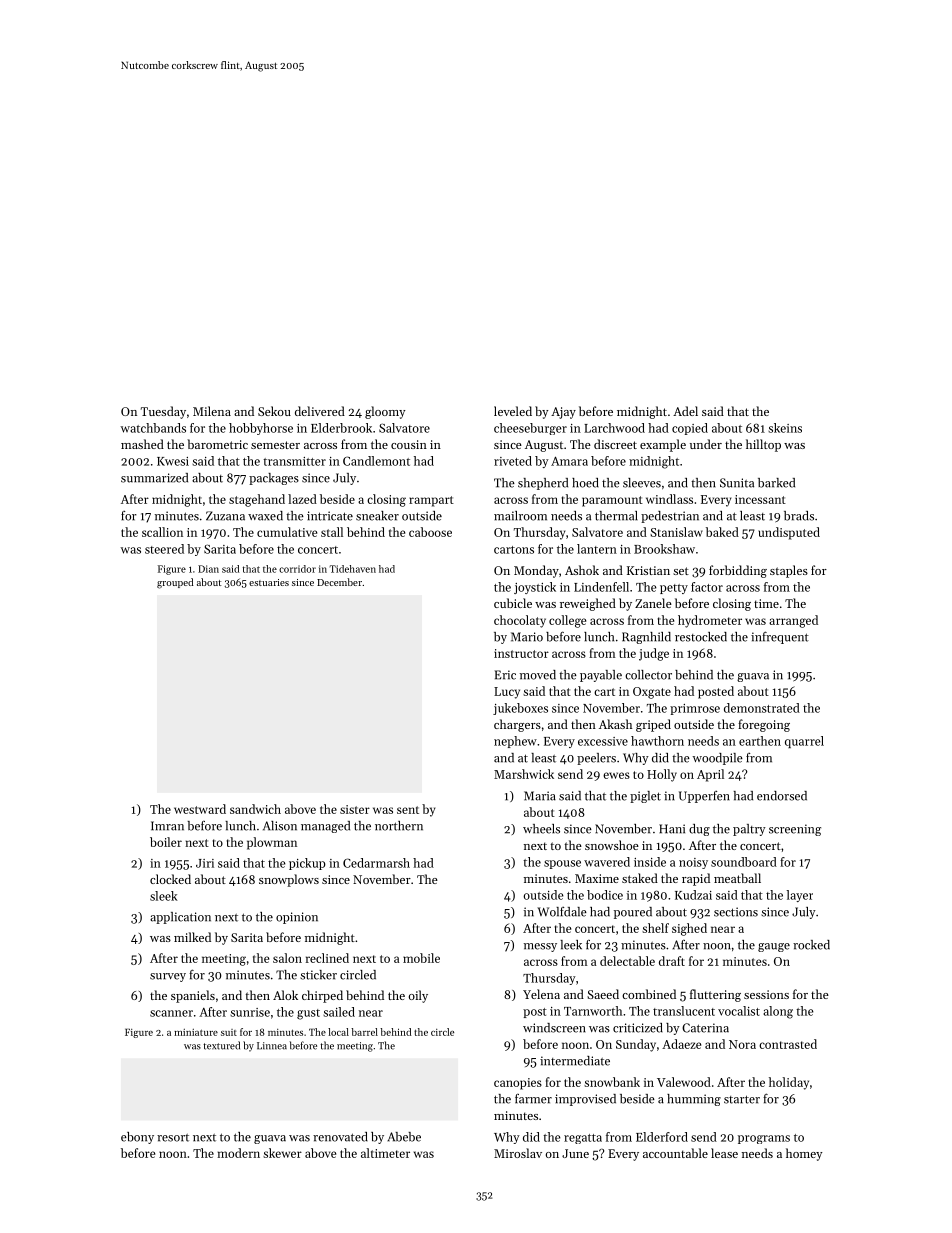 Image resolution: width=952 pixels, height=1233 pixels. I want to click on Adel, so click(685, 411).
